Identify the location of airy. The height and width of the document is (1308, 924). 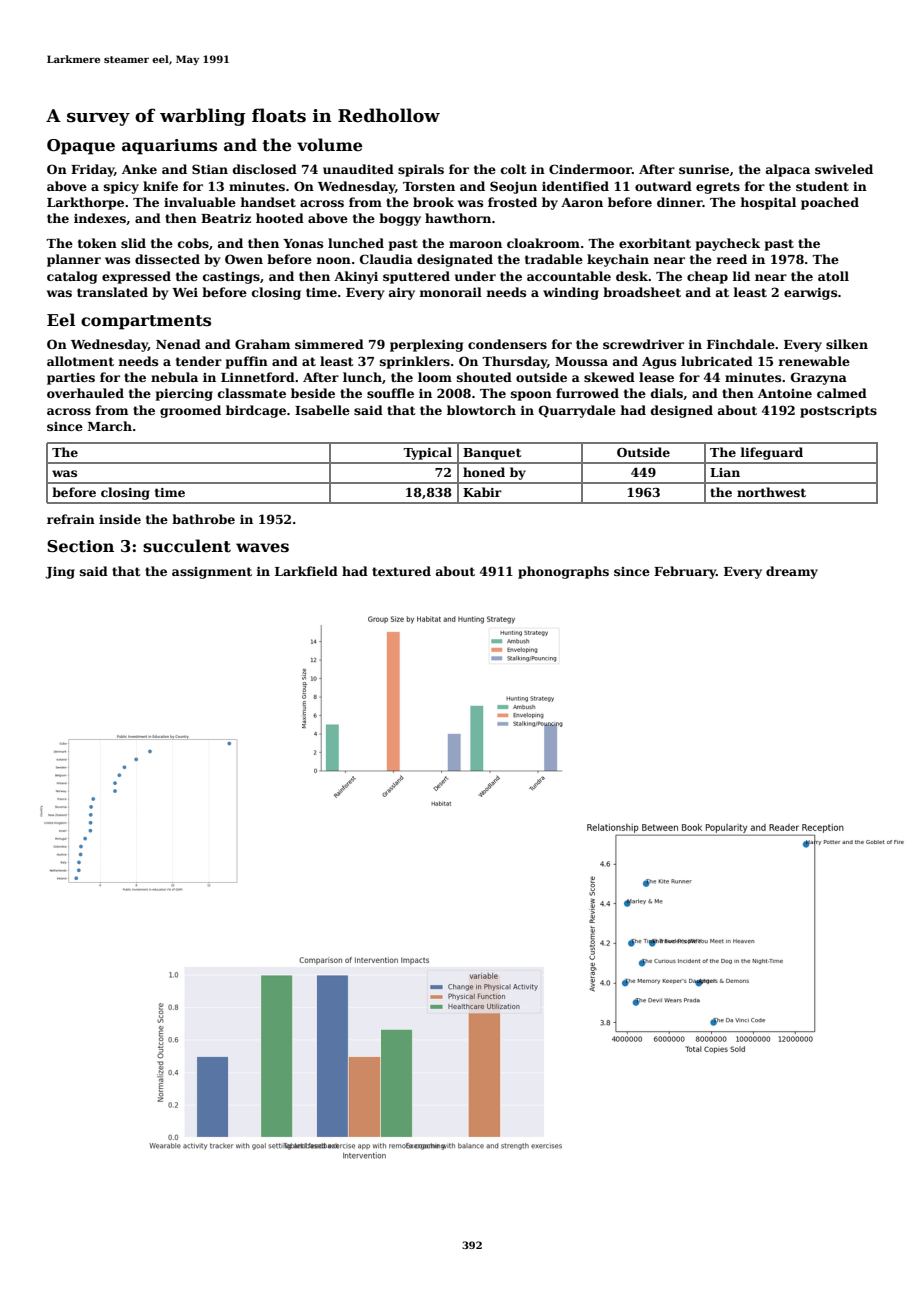
(402, 293).
